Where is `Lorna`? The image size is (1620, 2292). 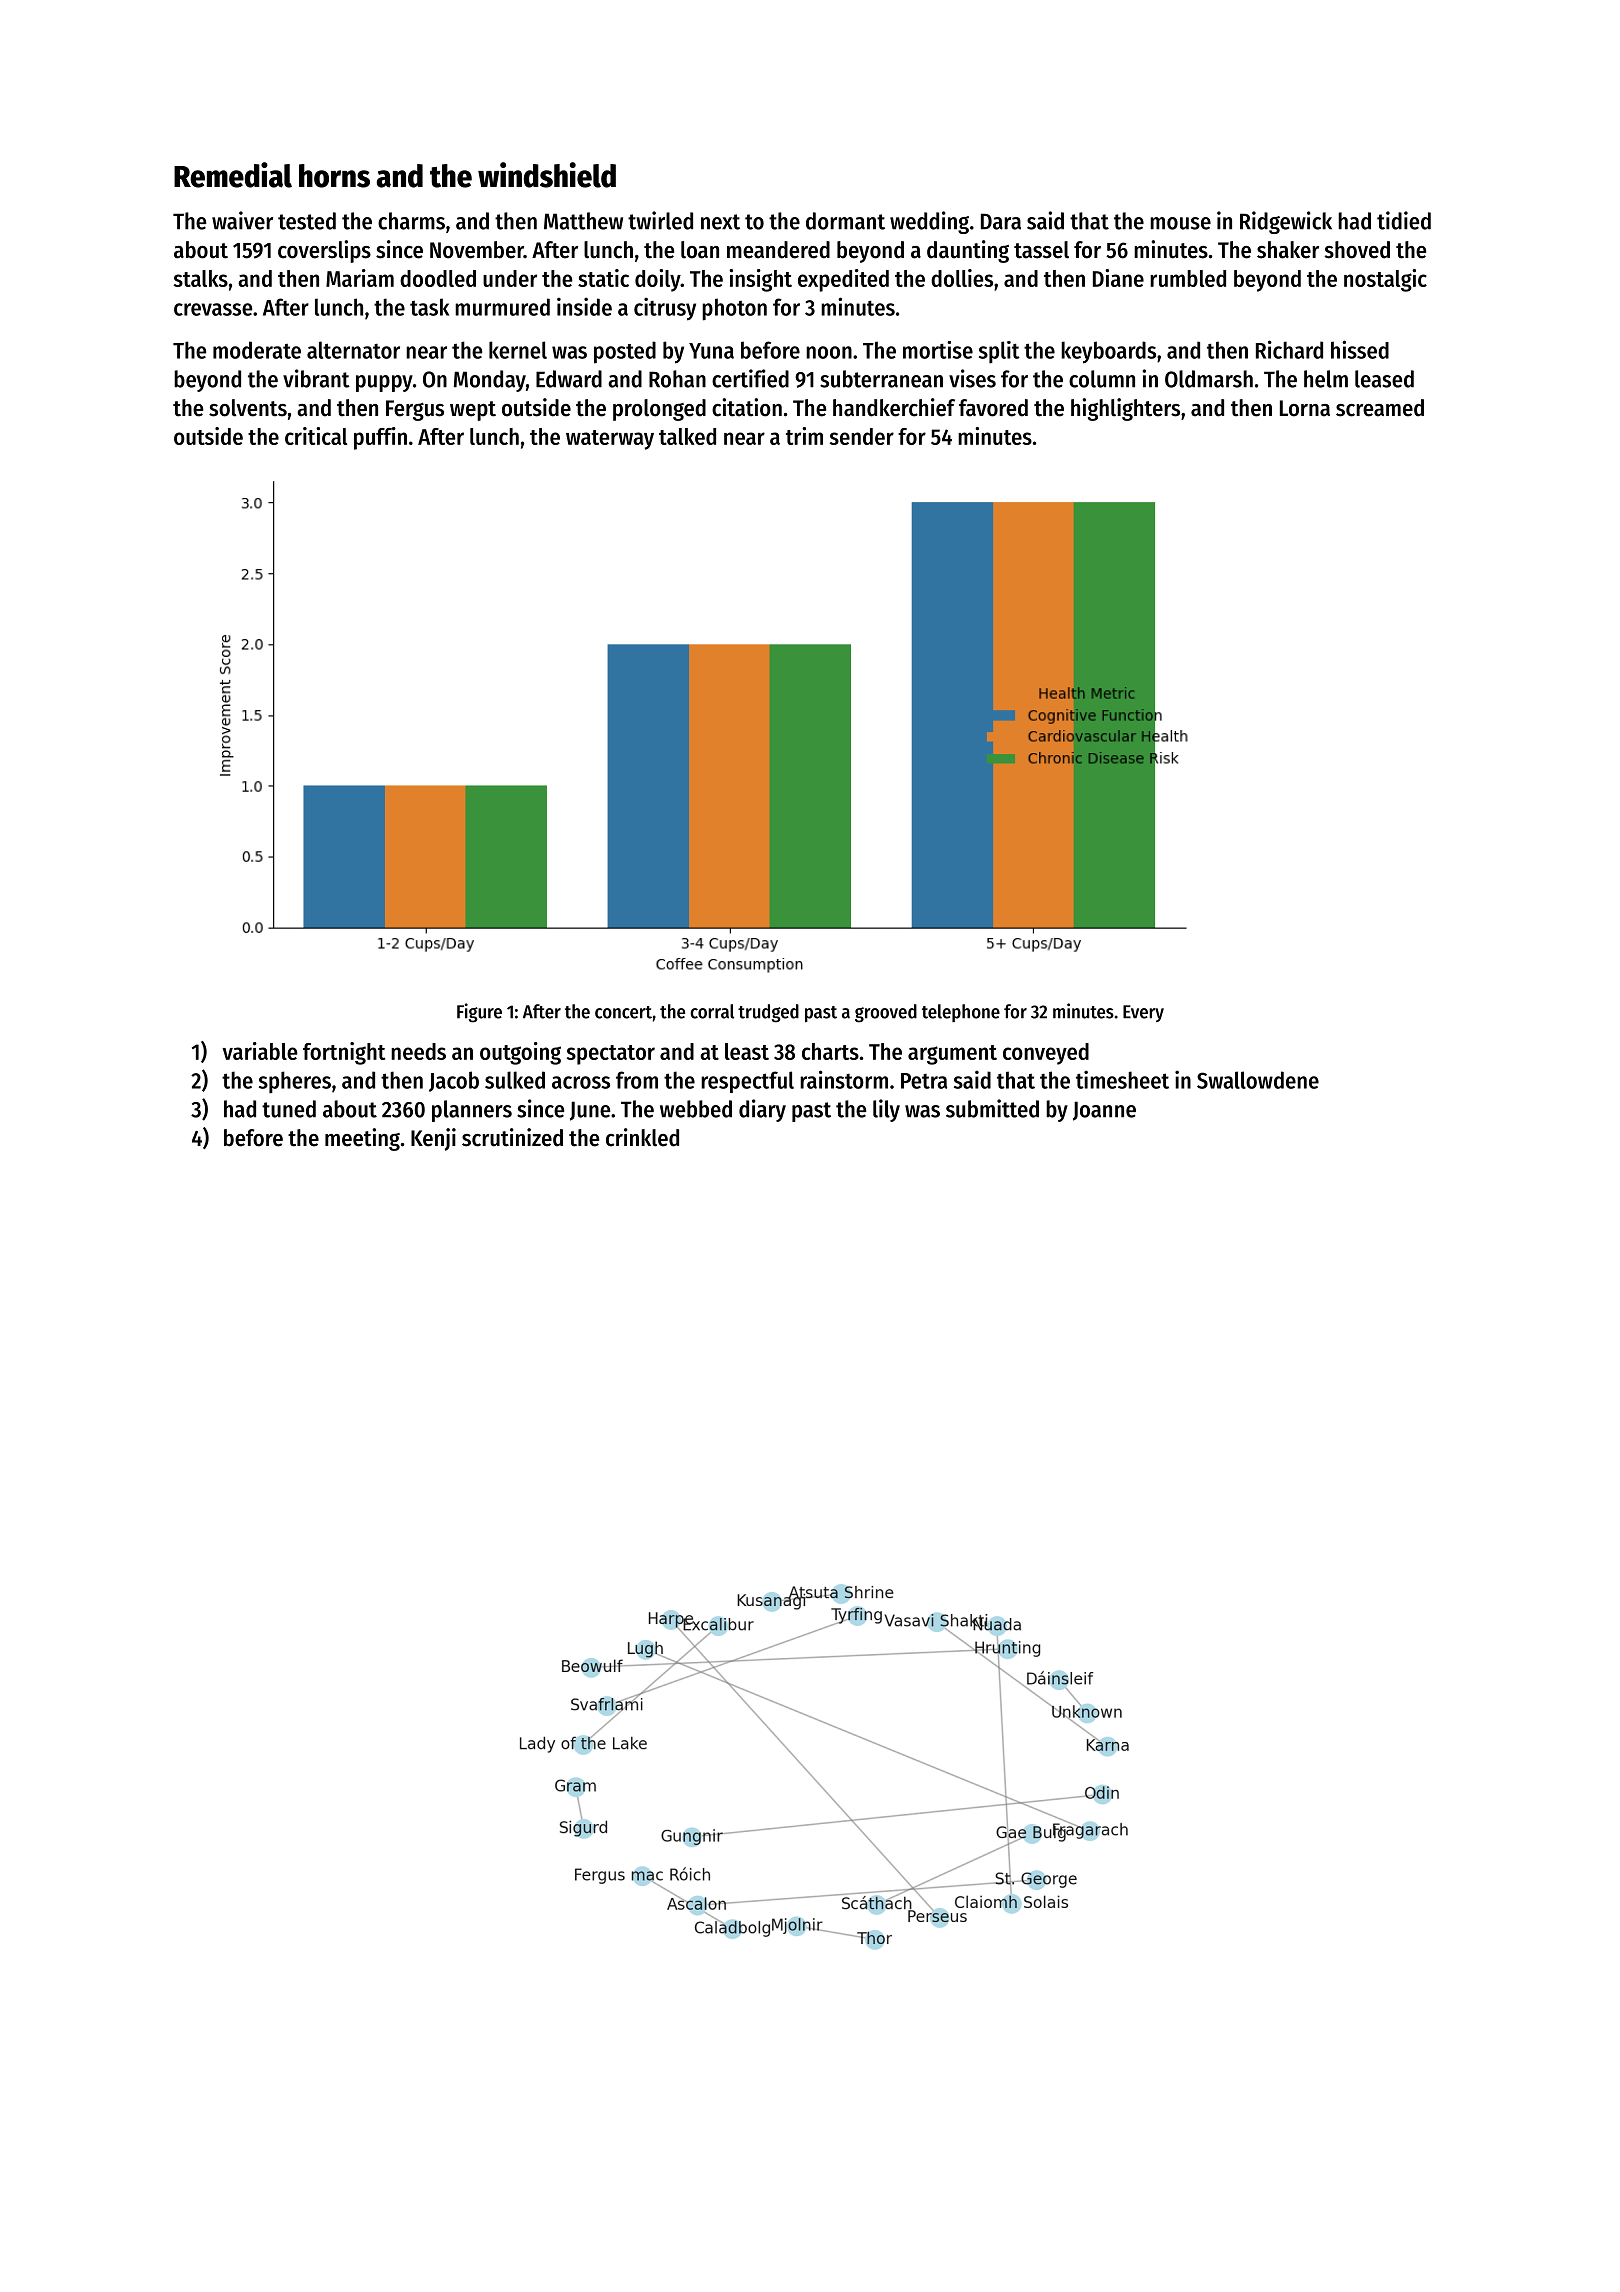
Lorna is located at coordinates (1305, 408).
